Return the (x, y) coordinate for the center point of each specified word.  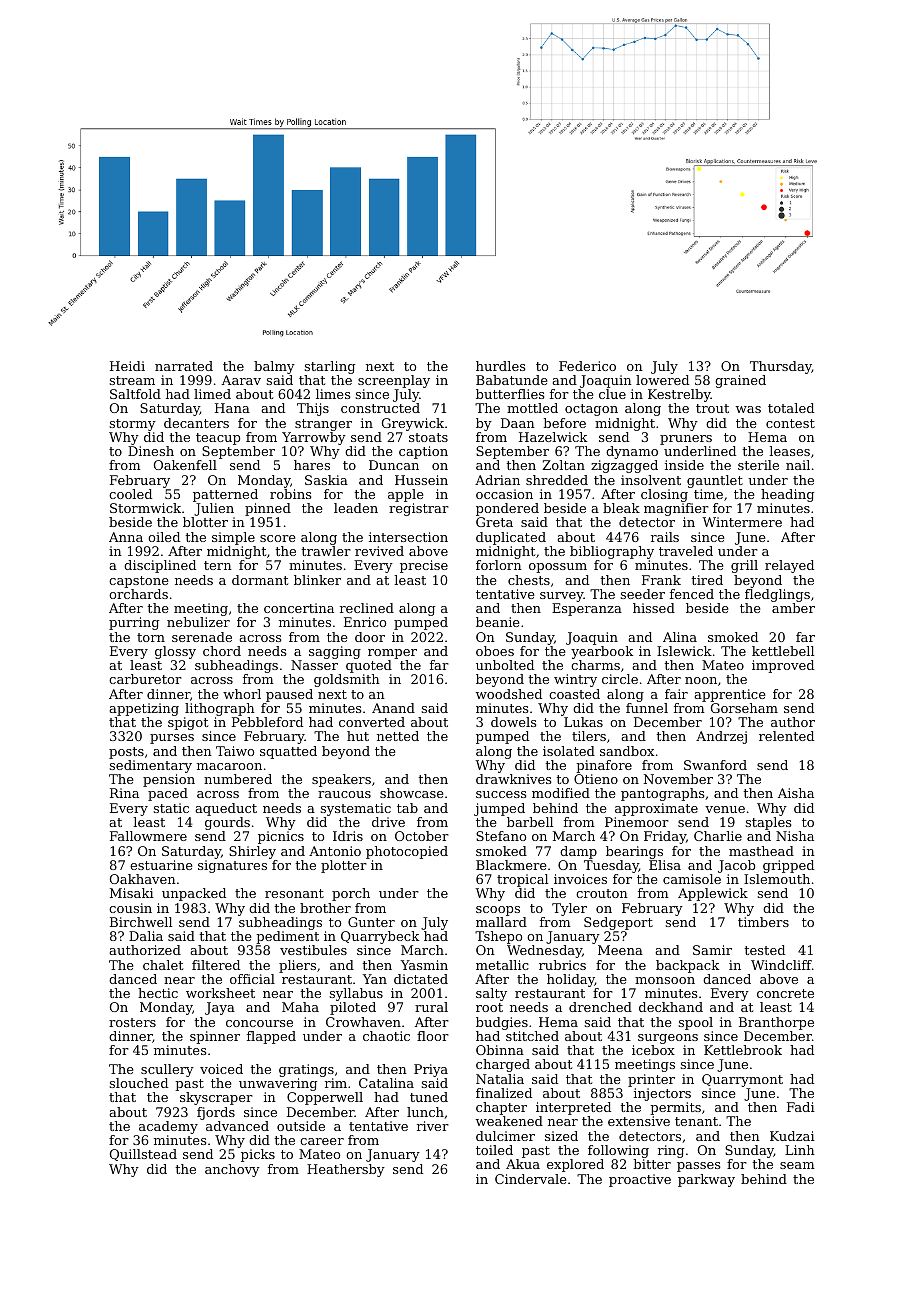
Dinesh (151, 451)
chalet (163, 965)
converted (372, 722)
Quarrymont (742, 1080)
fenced (692, 594)
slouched (139, 1083)
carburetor (145, 679)
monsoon (665, 980)
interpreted (573, 1108)
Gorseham (744, 708)
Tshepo (498, 937)
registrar (419, 509)
